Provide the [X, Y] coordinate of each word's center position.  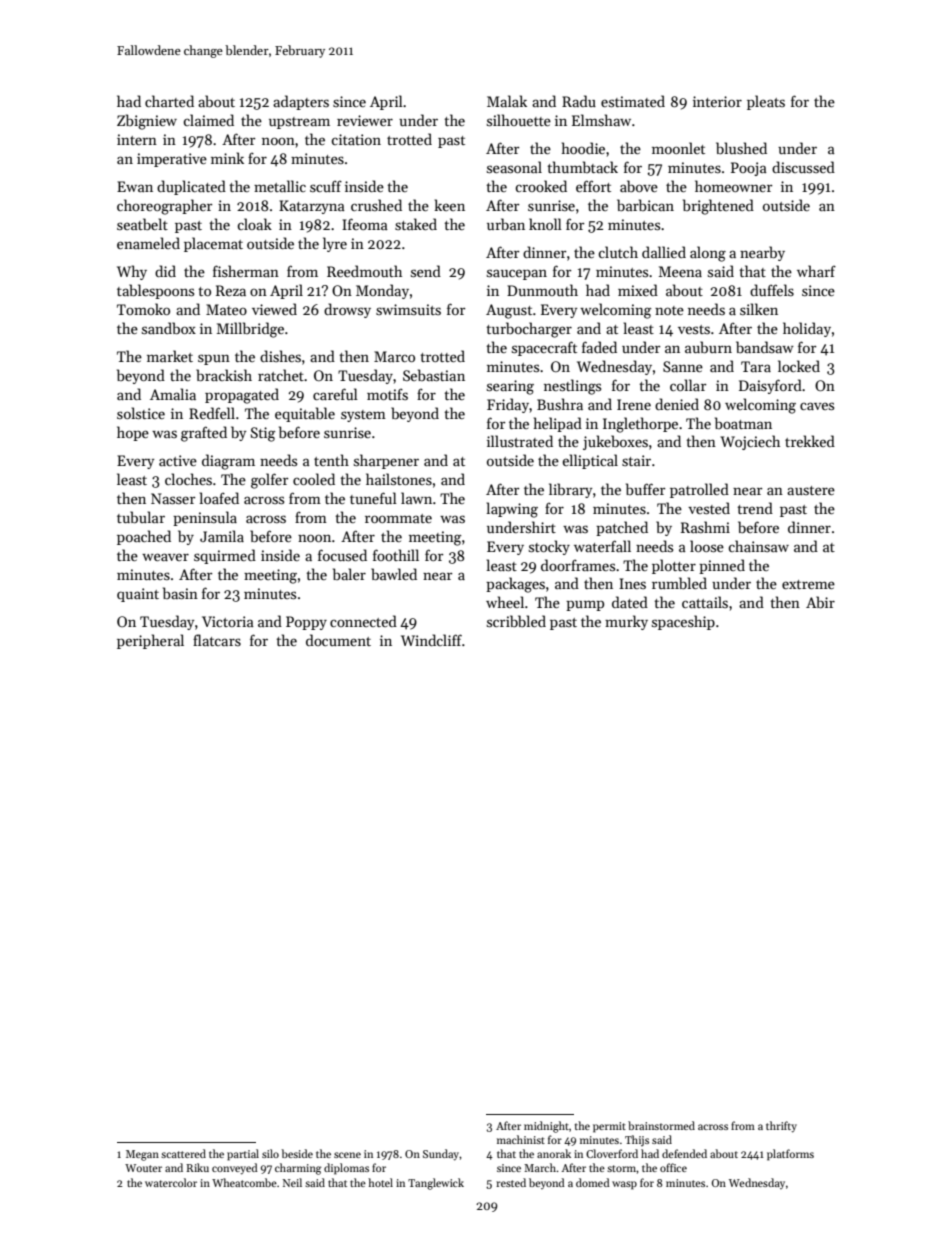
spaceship [683, 622]
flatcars [217, 640]
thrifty [781, 1127]
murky [626, 622]
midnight [546, 1127]
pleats [766, 102]
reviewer [365, 120]
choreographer [165, 207]
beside [297, 1153]
